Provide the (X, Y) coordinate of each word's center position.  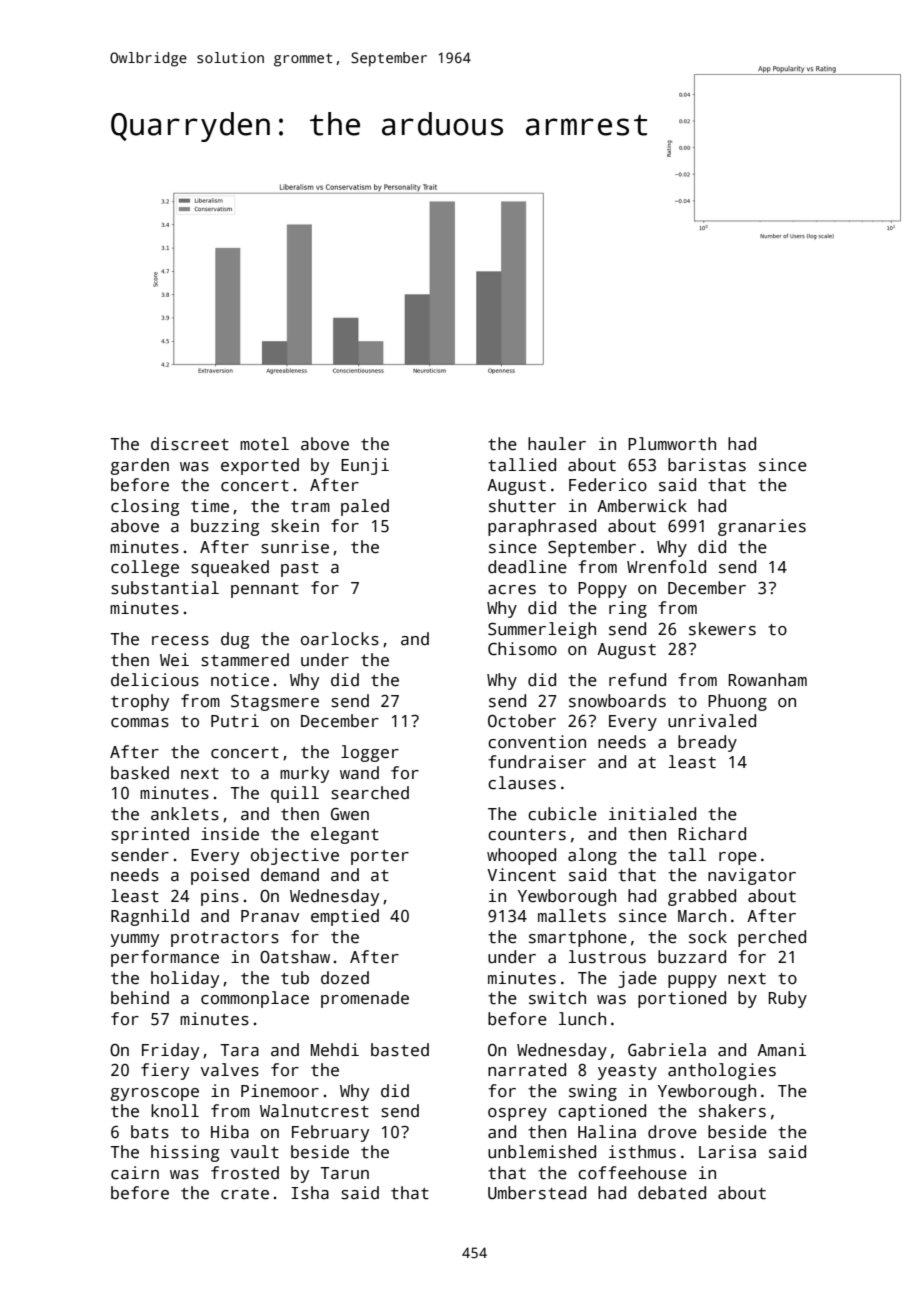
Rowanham (768, 680)
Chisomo (522, 649)
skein (295, 526)
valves (230, 1070)
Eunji (365, 466)
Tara (239, 1050)
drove (672, 1132)
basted (400, 1050)
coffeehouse (632, 1173)
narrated (527, 1070)
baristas (707, 465)
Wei (174, 660)
